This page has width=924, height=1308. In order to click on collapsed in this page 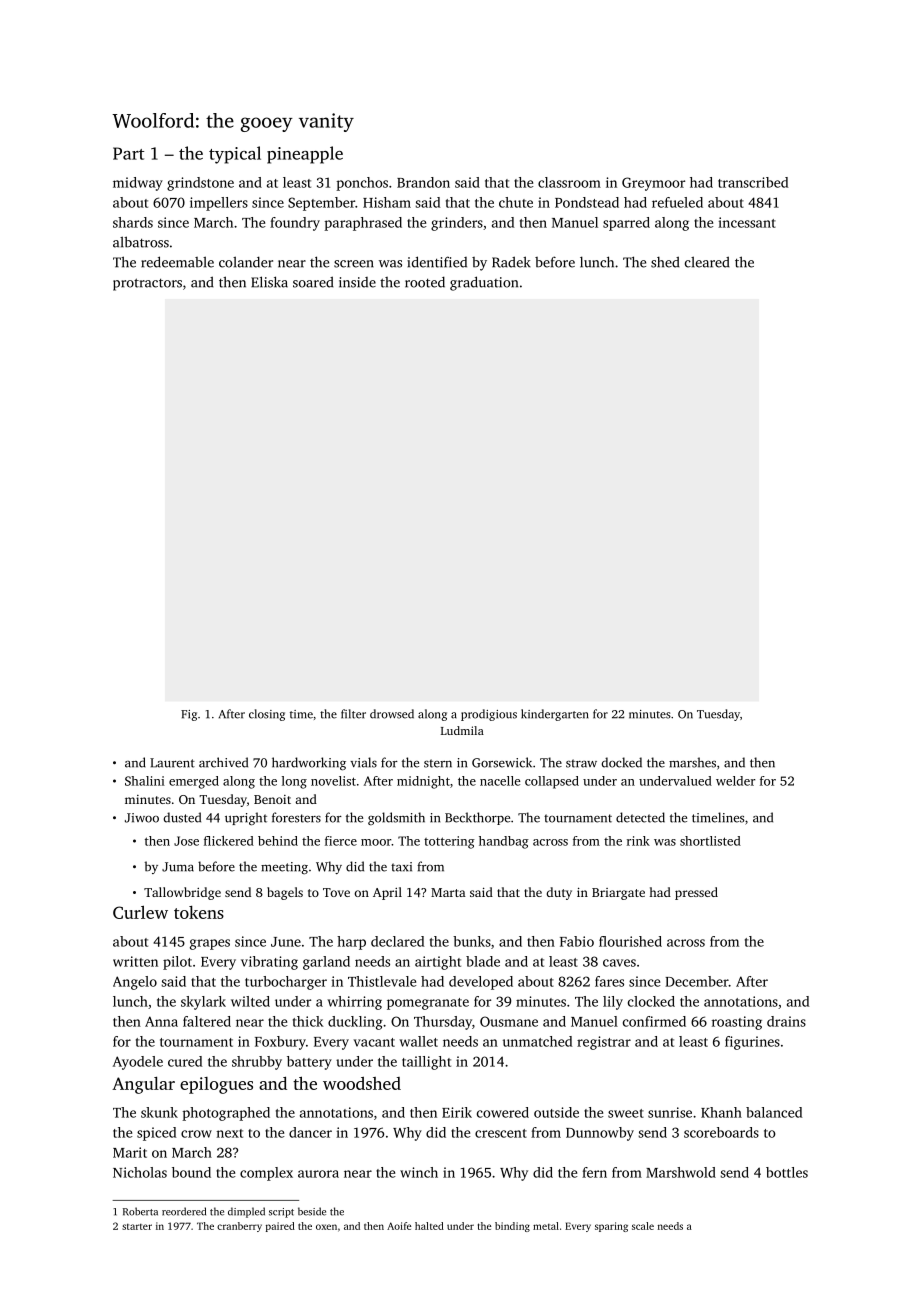, I will do `click(552, 782)`.
